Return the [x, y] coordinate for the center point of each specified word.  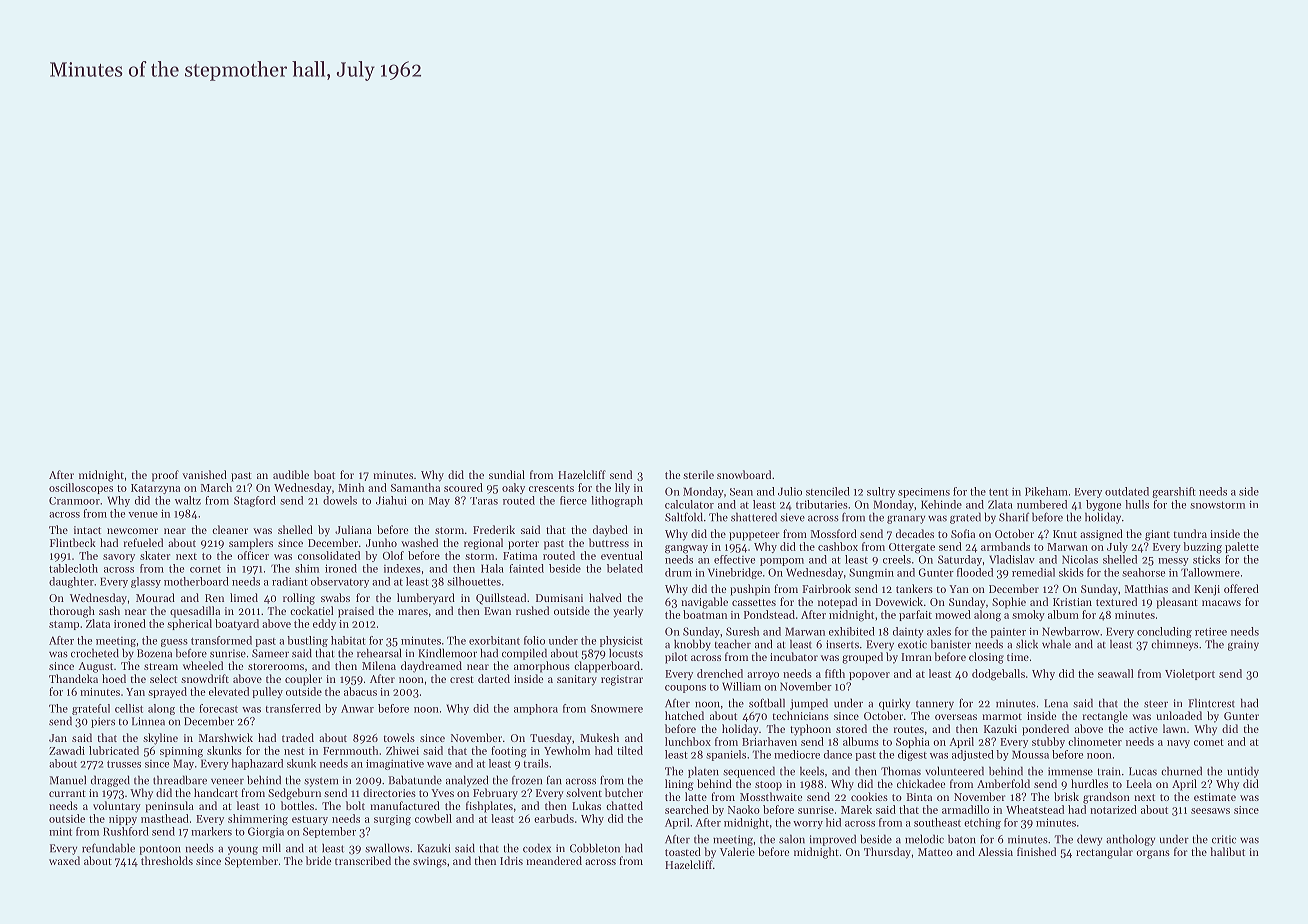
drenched [720, 673]
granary [906, 519]
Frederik [494, 529]
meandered [554, 860]
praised [356, 612]
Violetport [1190, 674]
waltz [188, 500]
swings [430, 862]
